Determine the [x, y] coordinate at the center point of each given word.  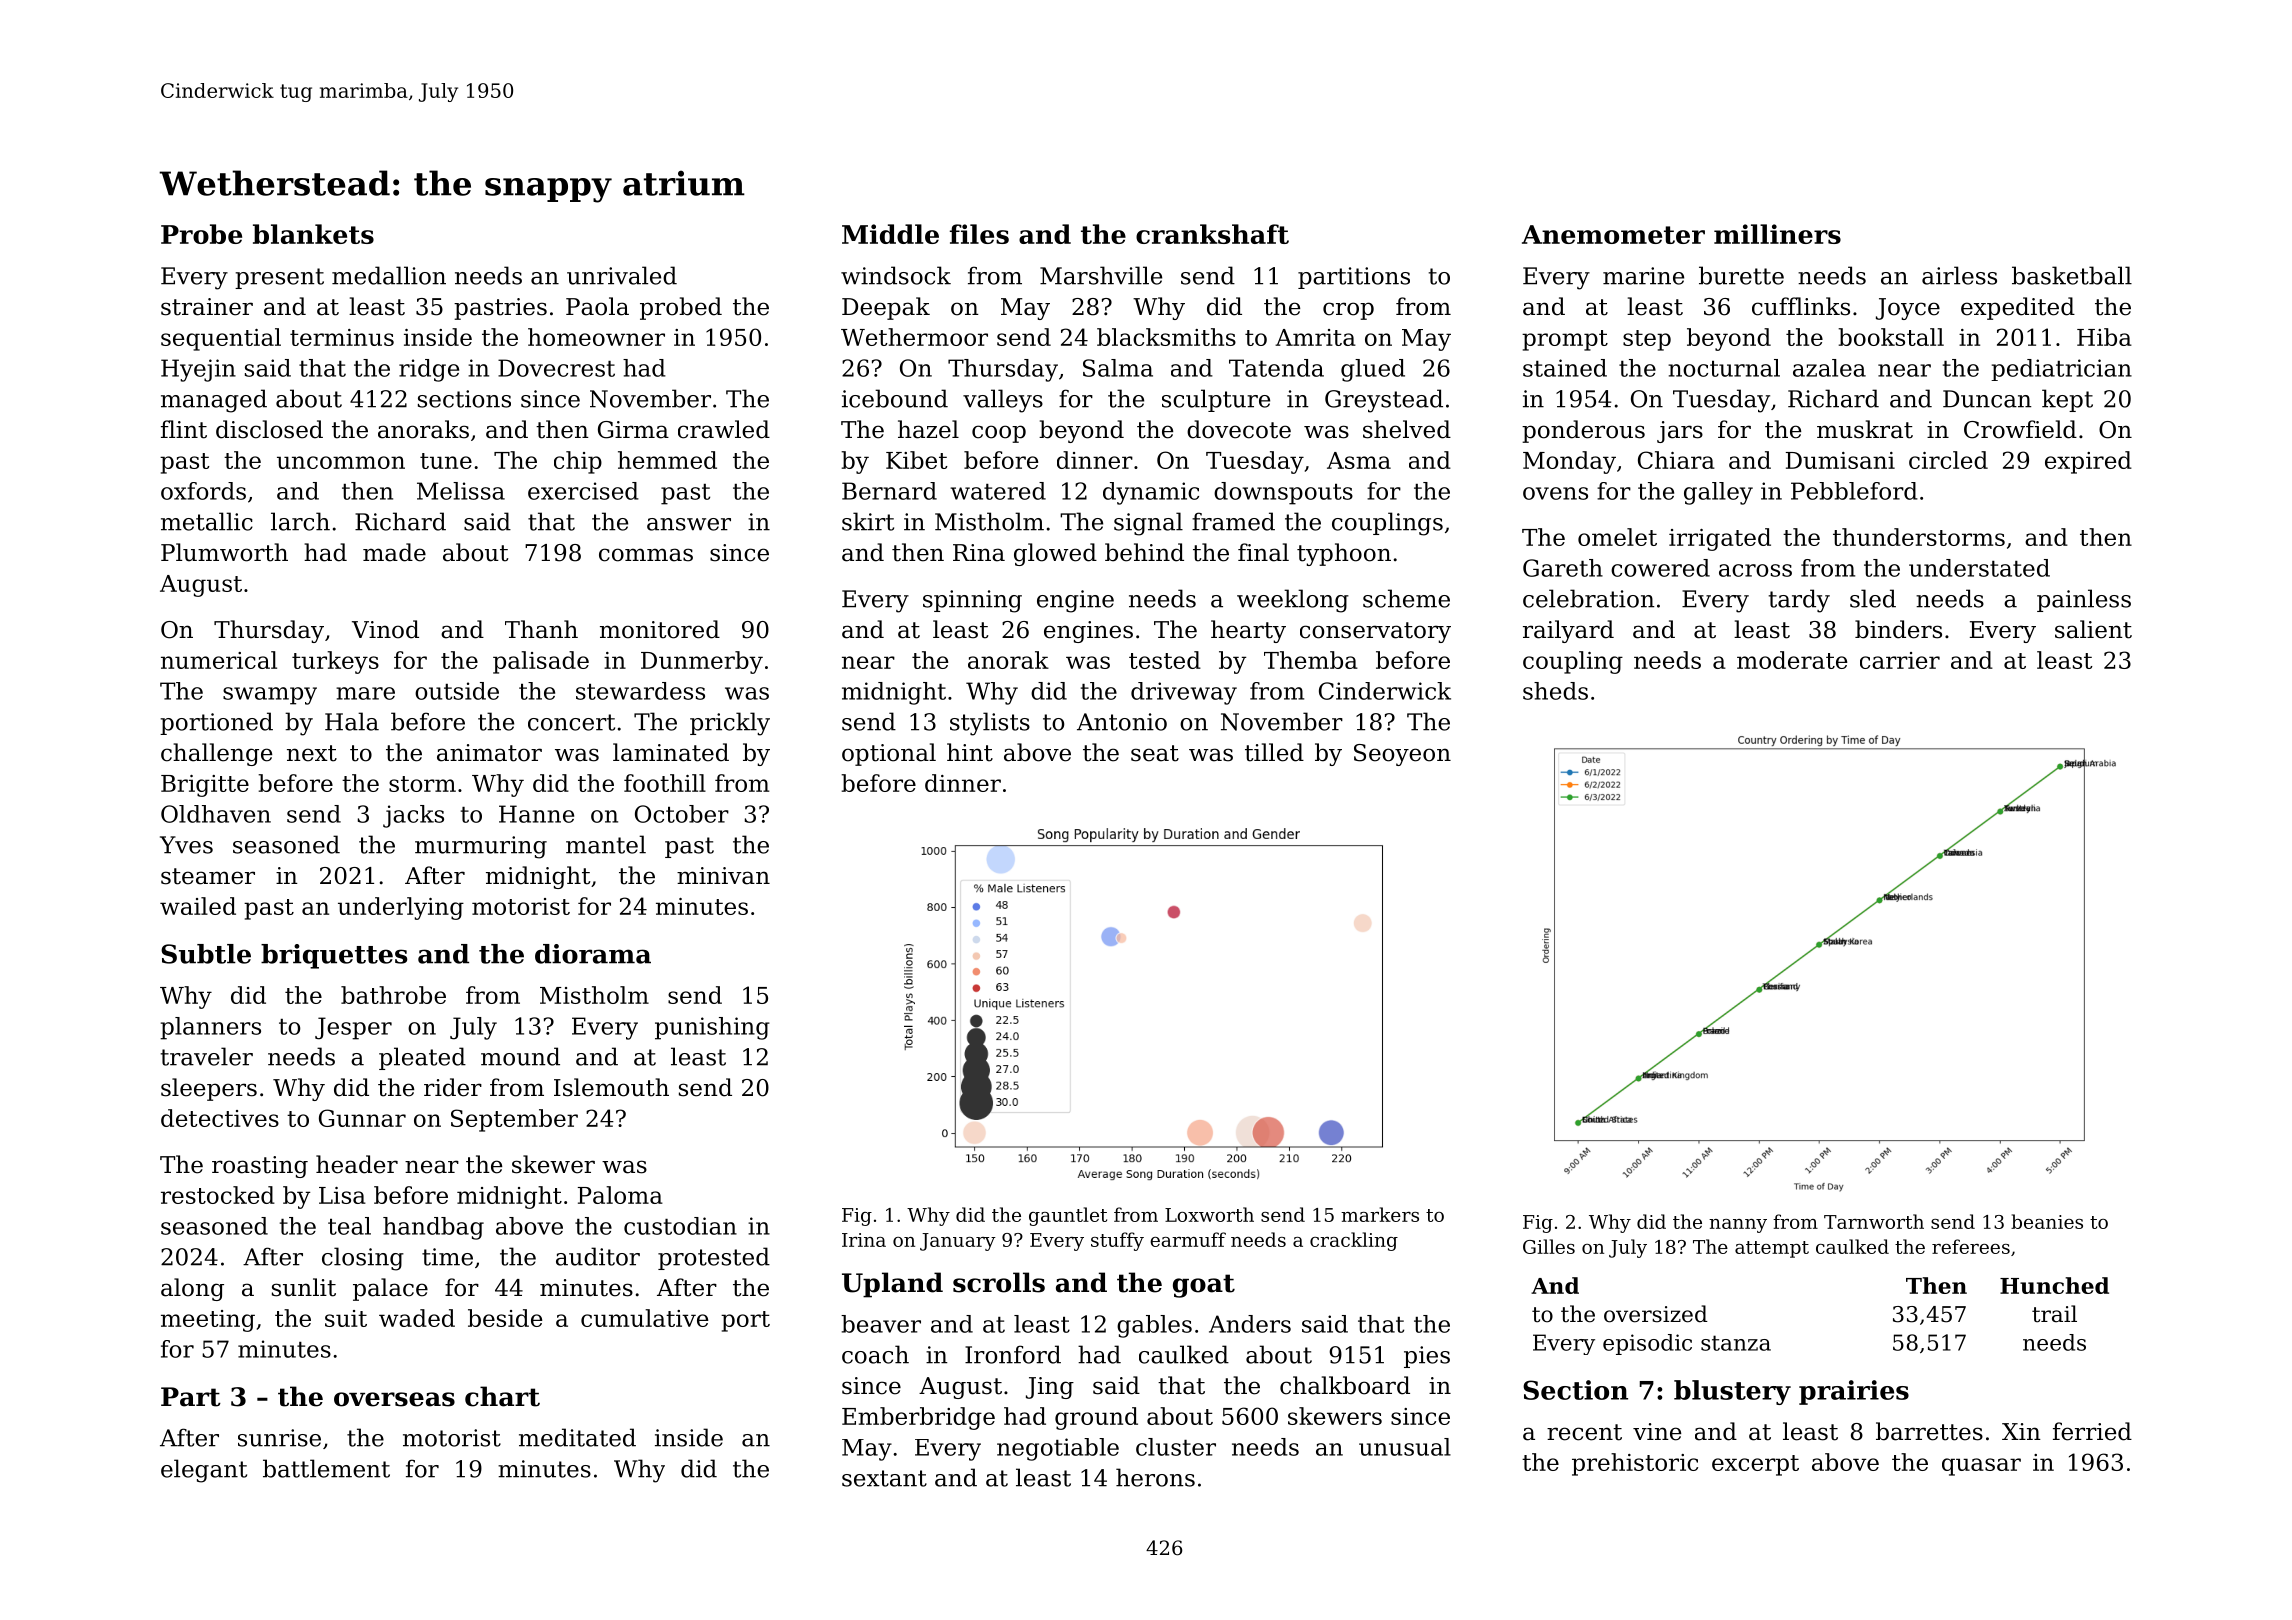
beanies [2047, 1221]
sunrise [279, 1438]
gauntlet [1068, 1216]
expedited [2018, 308]
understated [1979, 568]
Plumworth [224, 552]
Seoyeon [1402, 755]
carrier [1900, 660]
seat [1155, 753]
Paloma [620, 1195]
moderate [1792, 660]
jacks [413, 816]
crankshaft [1212, 234]
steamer [208, 876]
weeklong [1293, 601]
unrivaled [622, 275]
